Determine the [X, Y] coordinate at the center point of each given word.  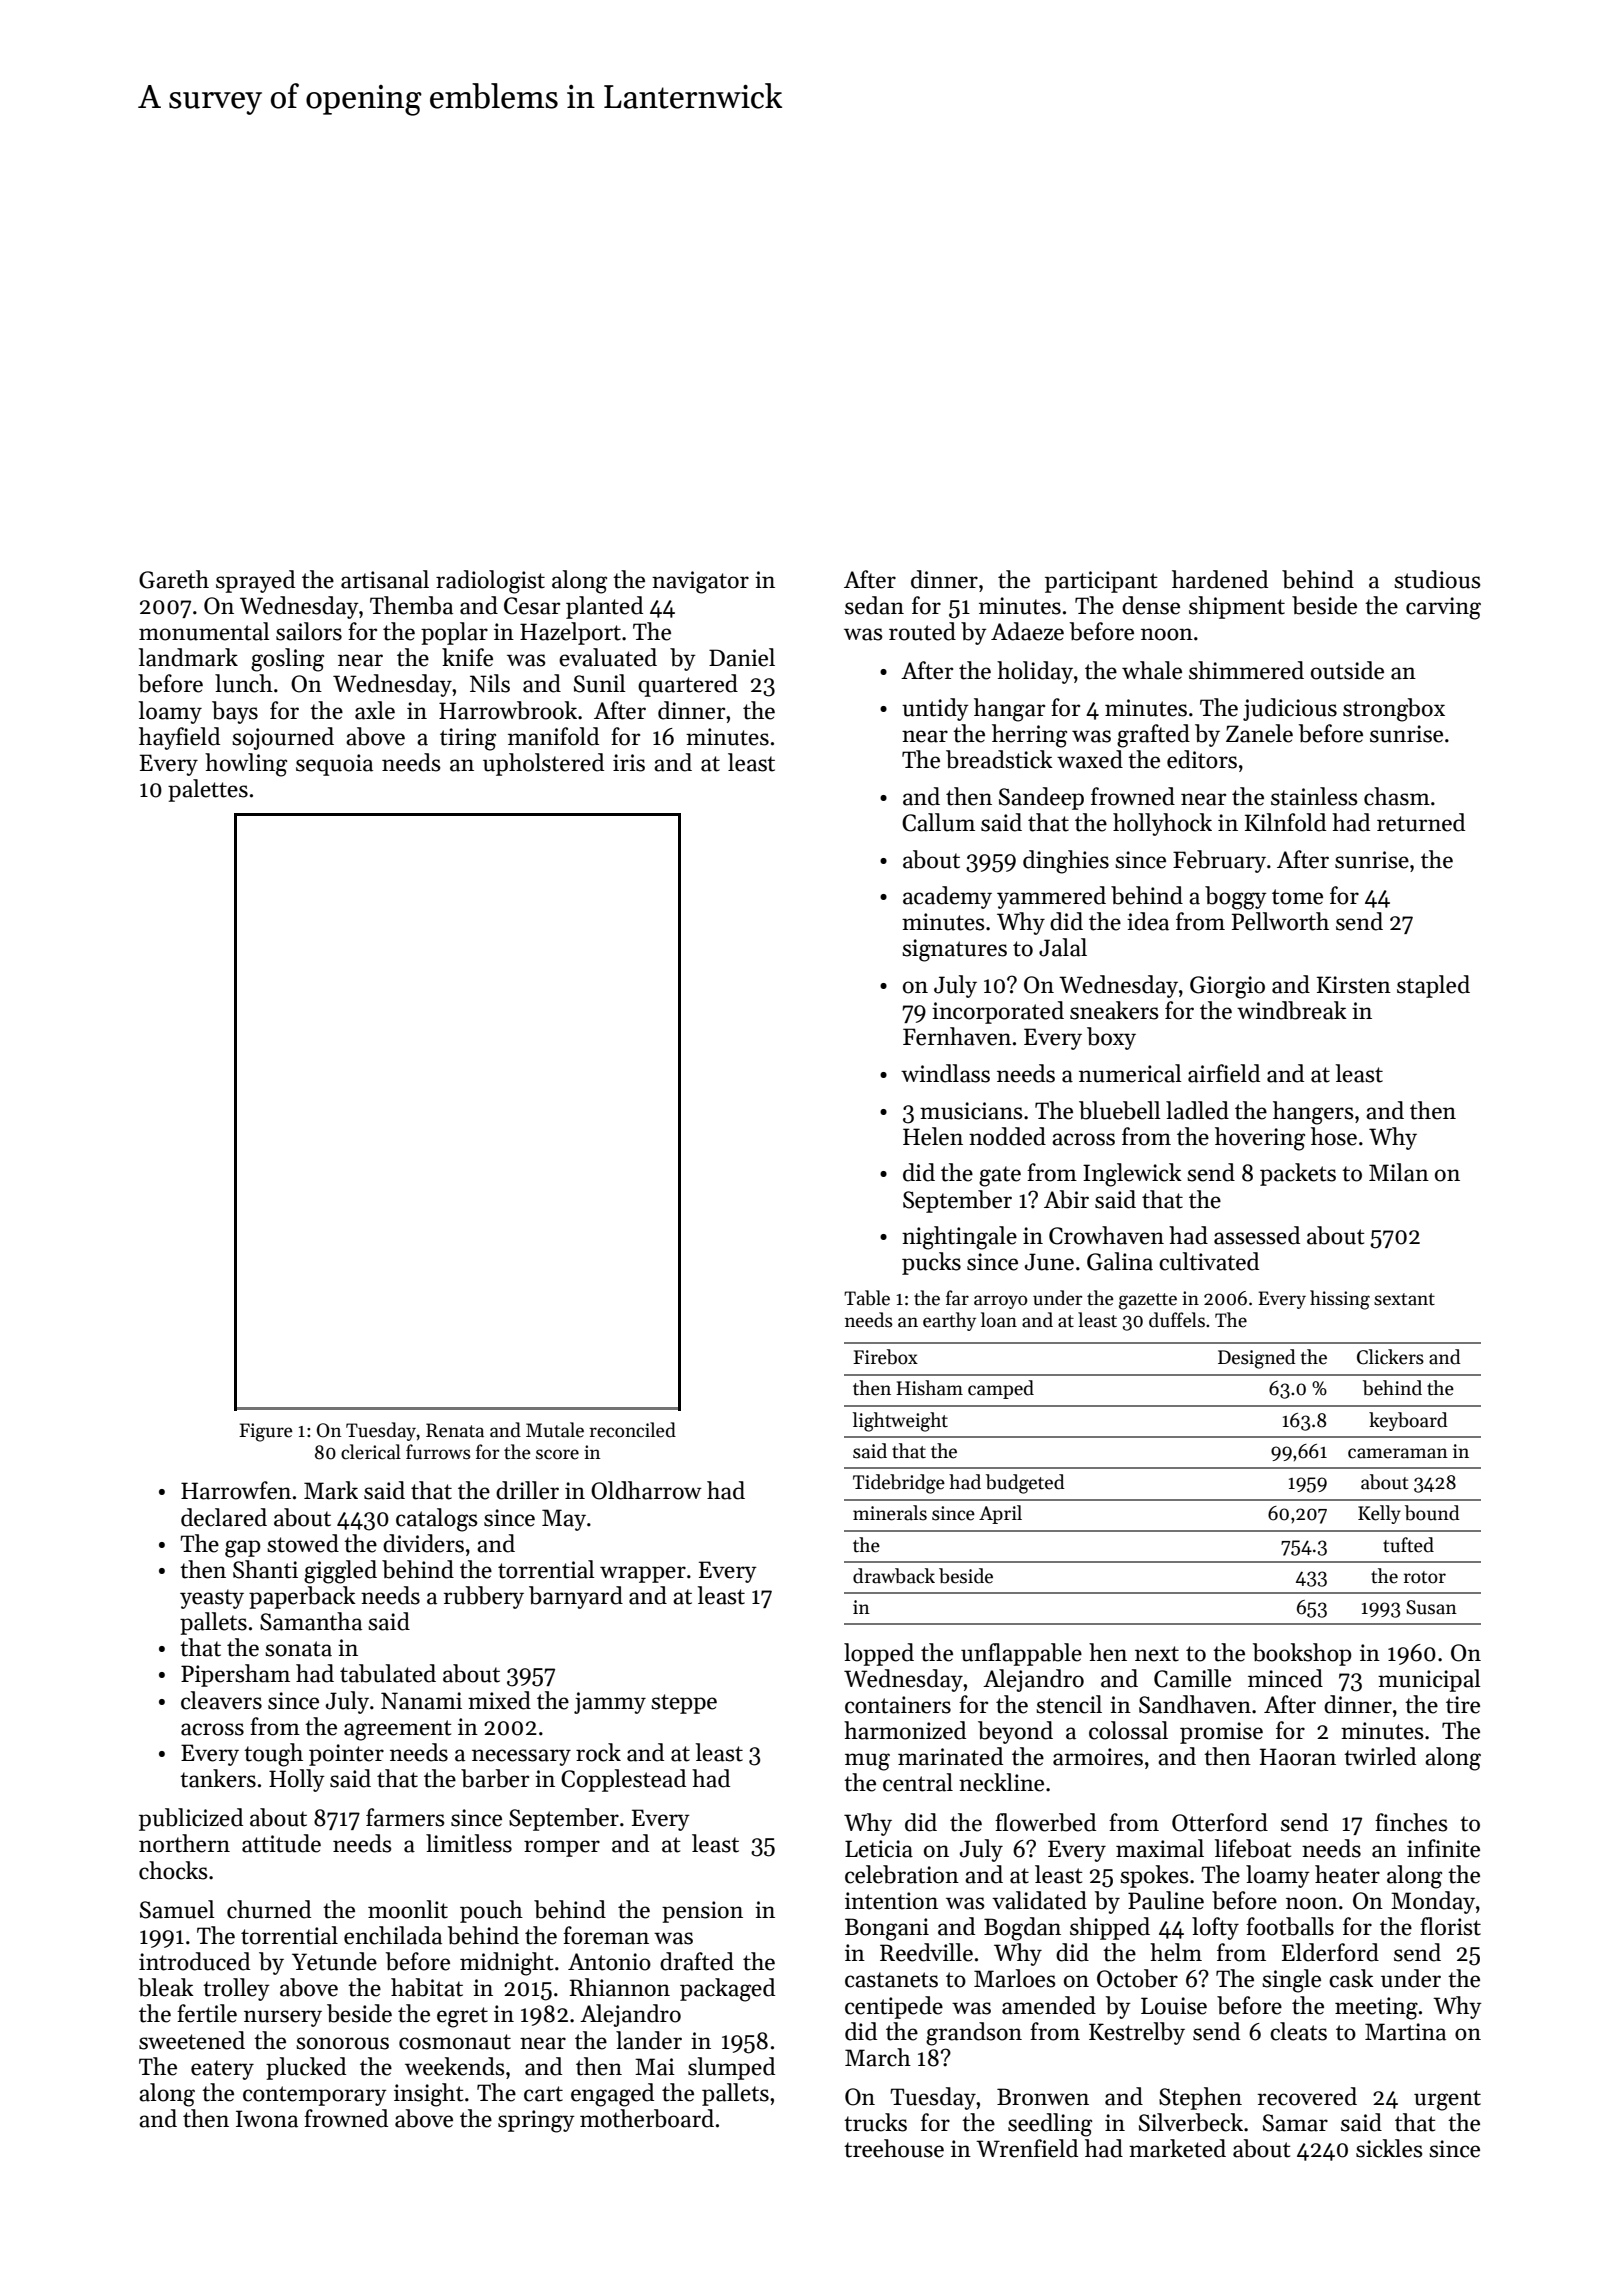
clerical [371, 1452]
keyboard [1408, 1421]
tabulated [388, 1673]
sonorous [342, 2043]
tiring [468, 739]
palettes [208, 790]
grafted [1153, 736]
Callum [938, 822]
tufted [1408, 1545]
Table [867, 1298]
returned [1421, 822]
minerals [890, 1513]
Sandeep [1041, 798]
